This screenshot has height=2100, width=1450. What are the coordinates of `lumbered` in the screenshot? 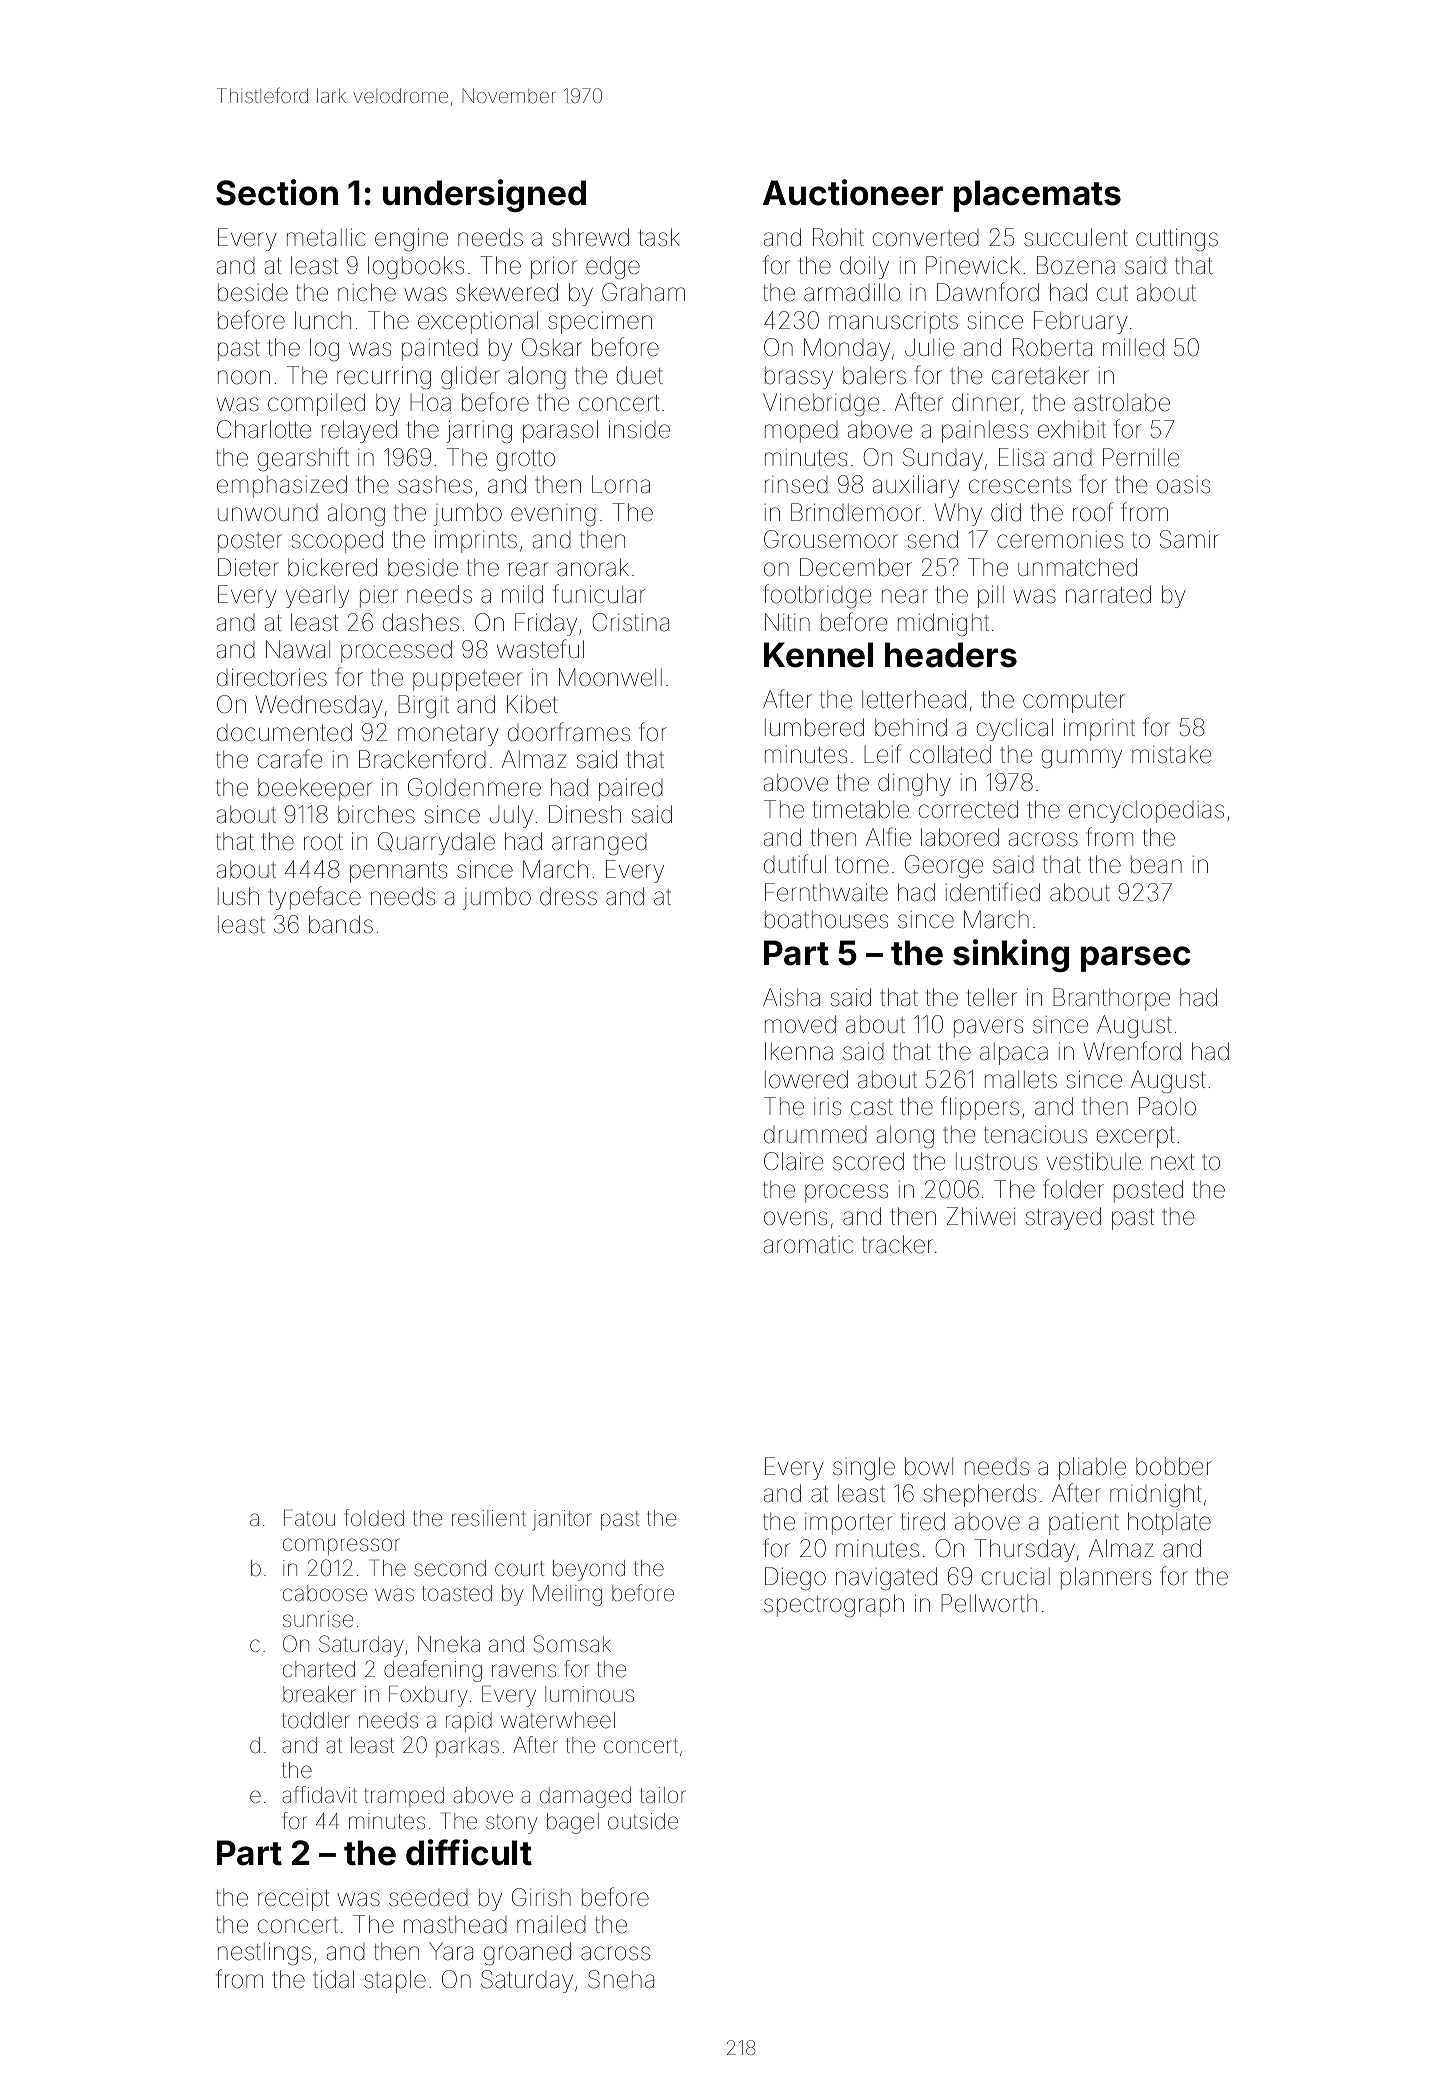 It's located at (814, 727).
